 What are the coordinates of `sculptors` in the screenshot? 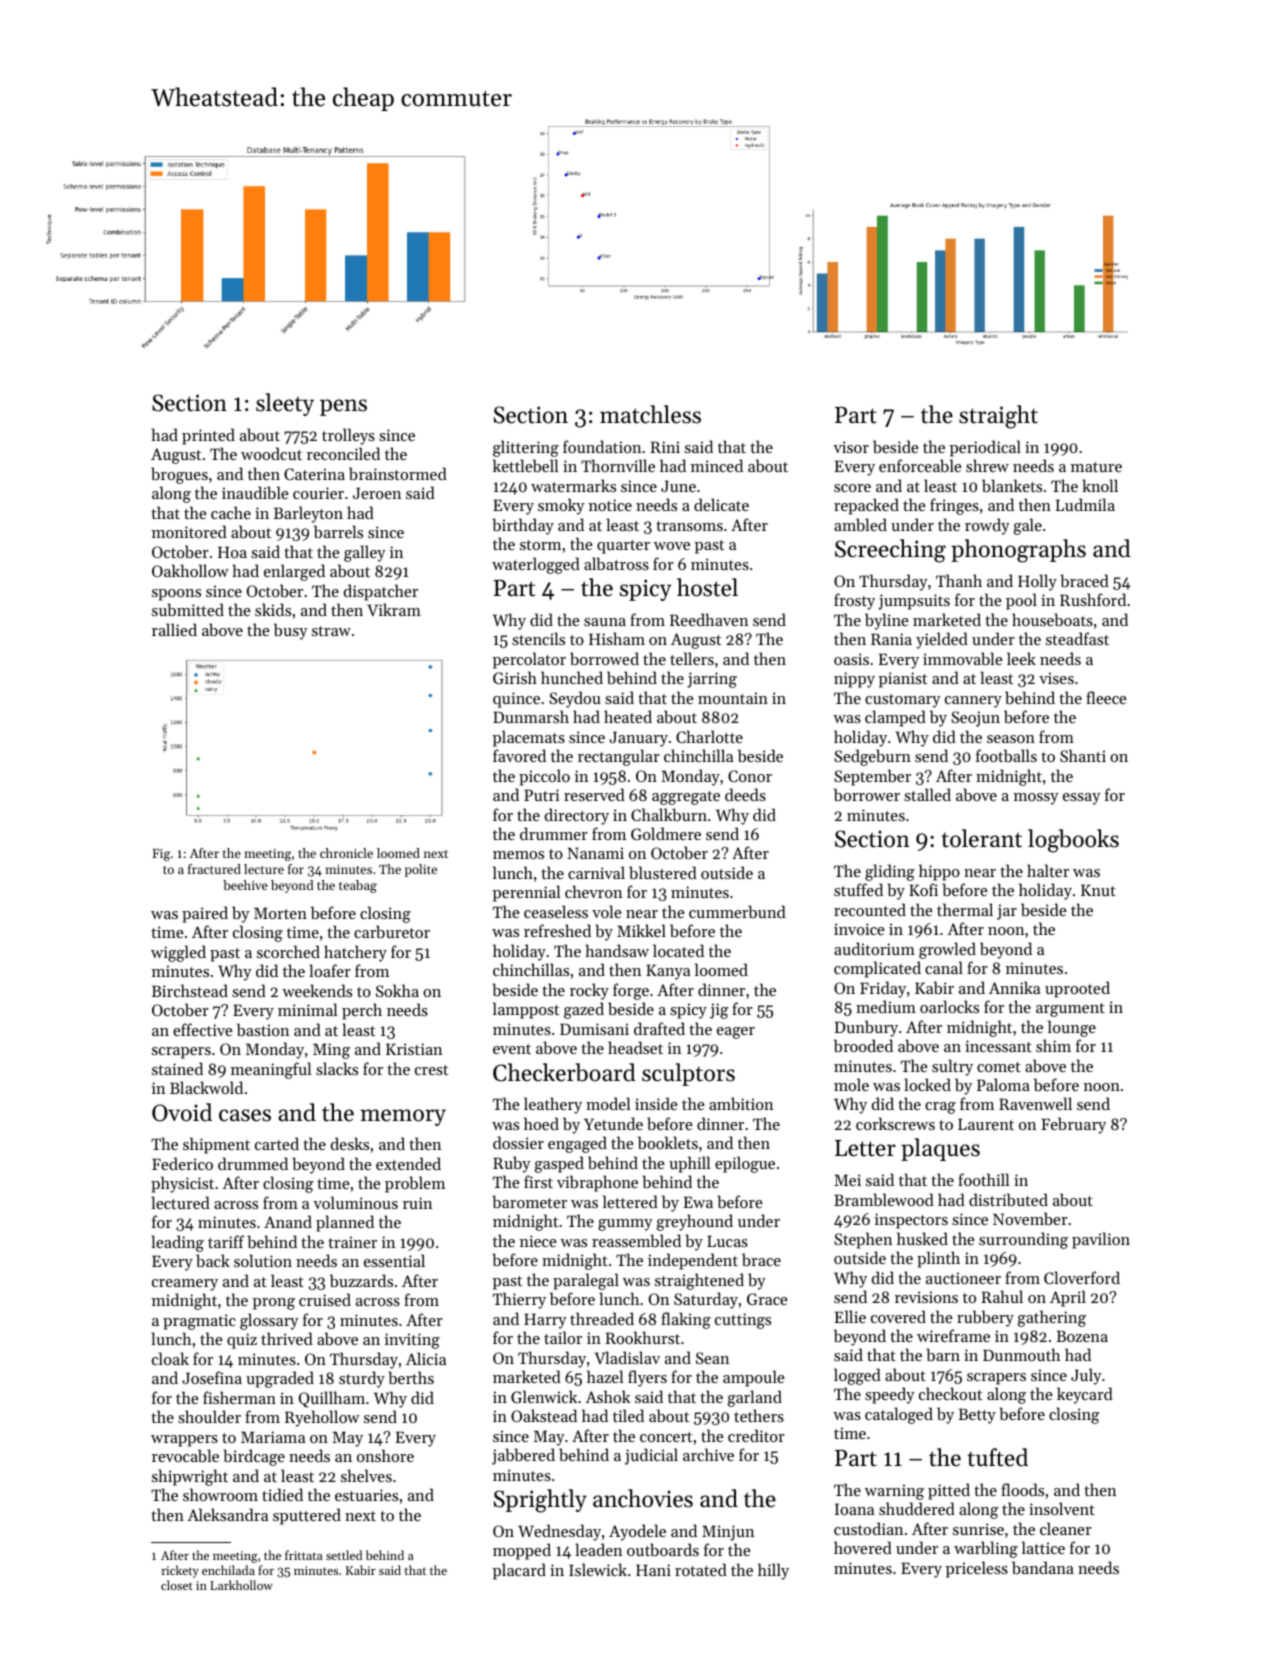 It's located at (688, 1074).
